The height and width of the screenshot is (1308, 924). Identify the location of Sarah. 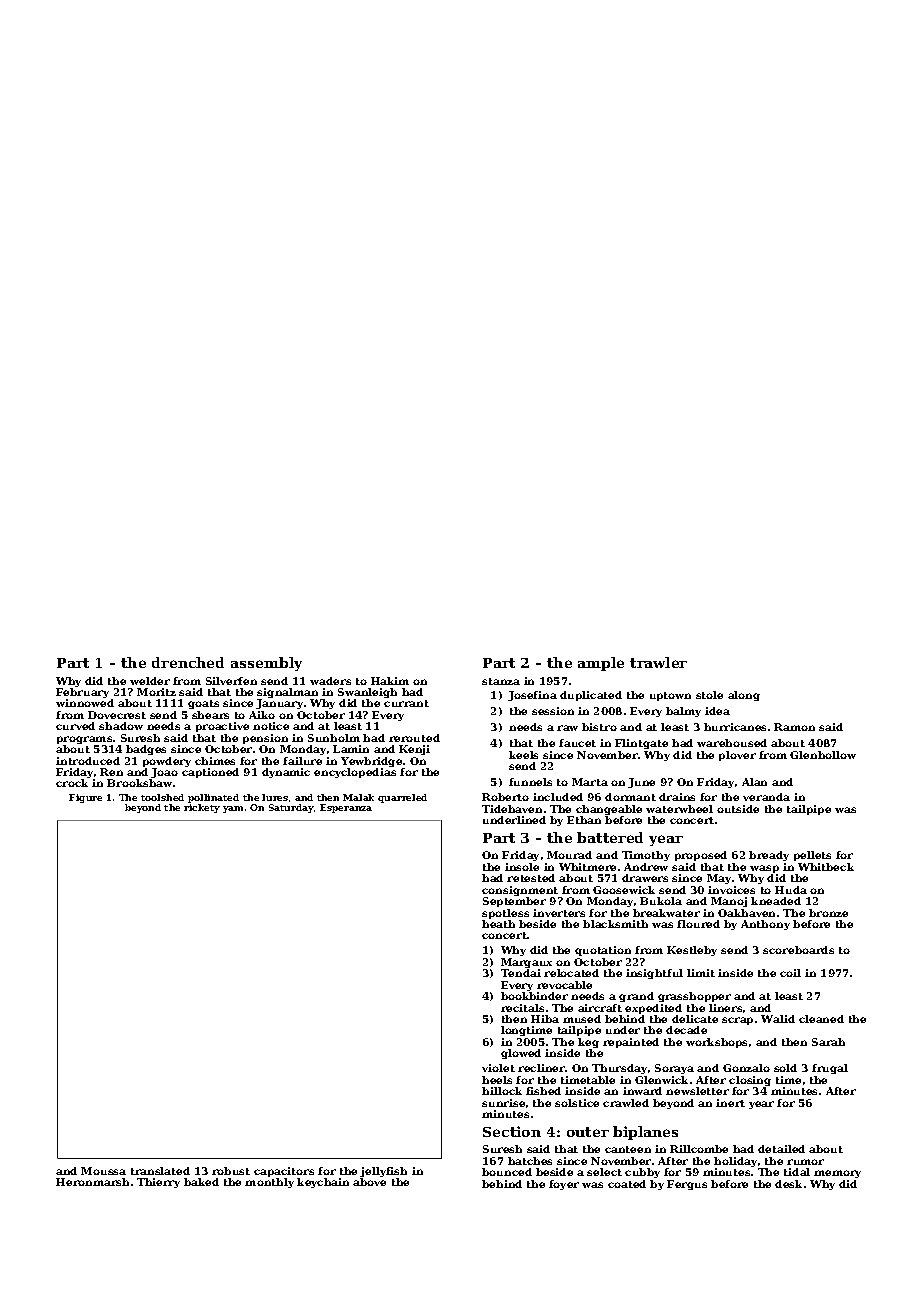
(828, 1042).
